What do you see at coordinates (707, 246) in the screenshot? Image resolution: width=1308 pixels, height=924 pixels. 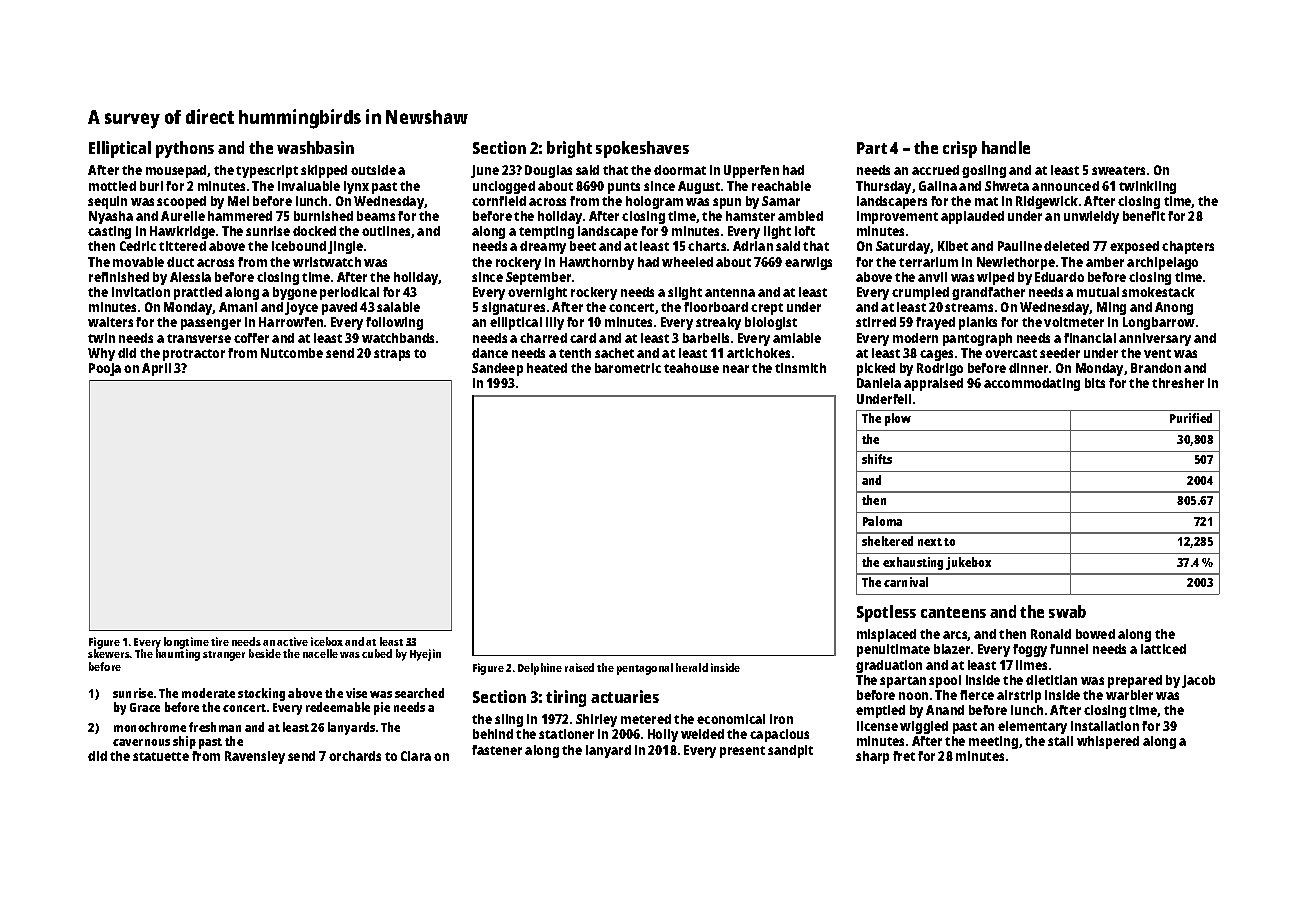 I see `charts` at bounding box center [707, 246].
